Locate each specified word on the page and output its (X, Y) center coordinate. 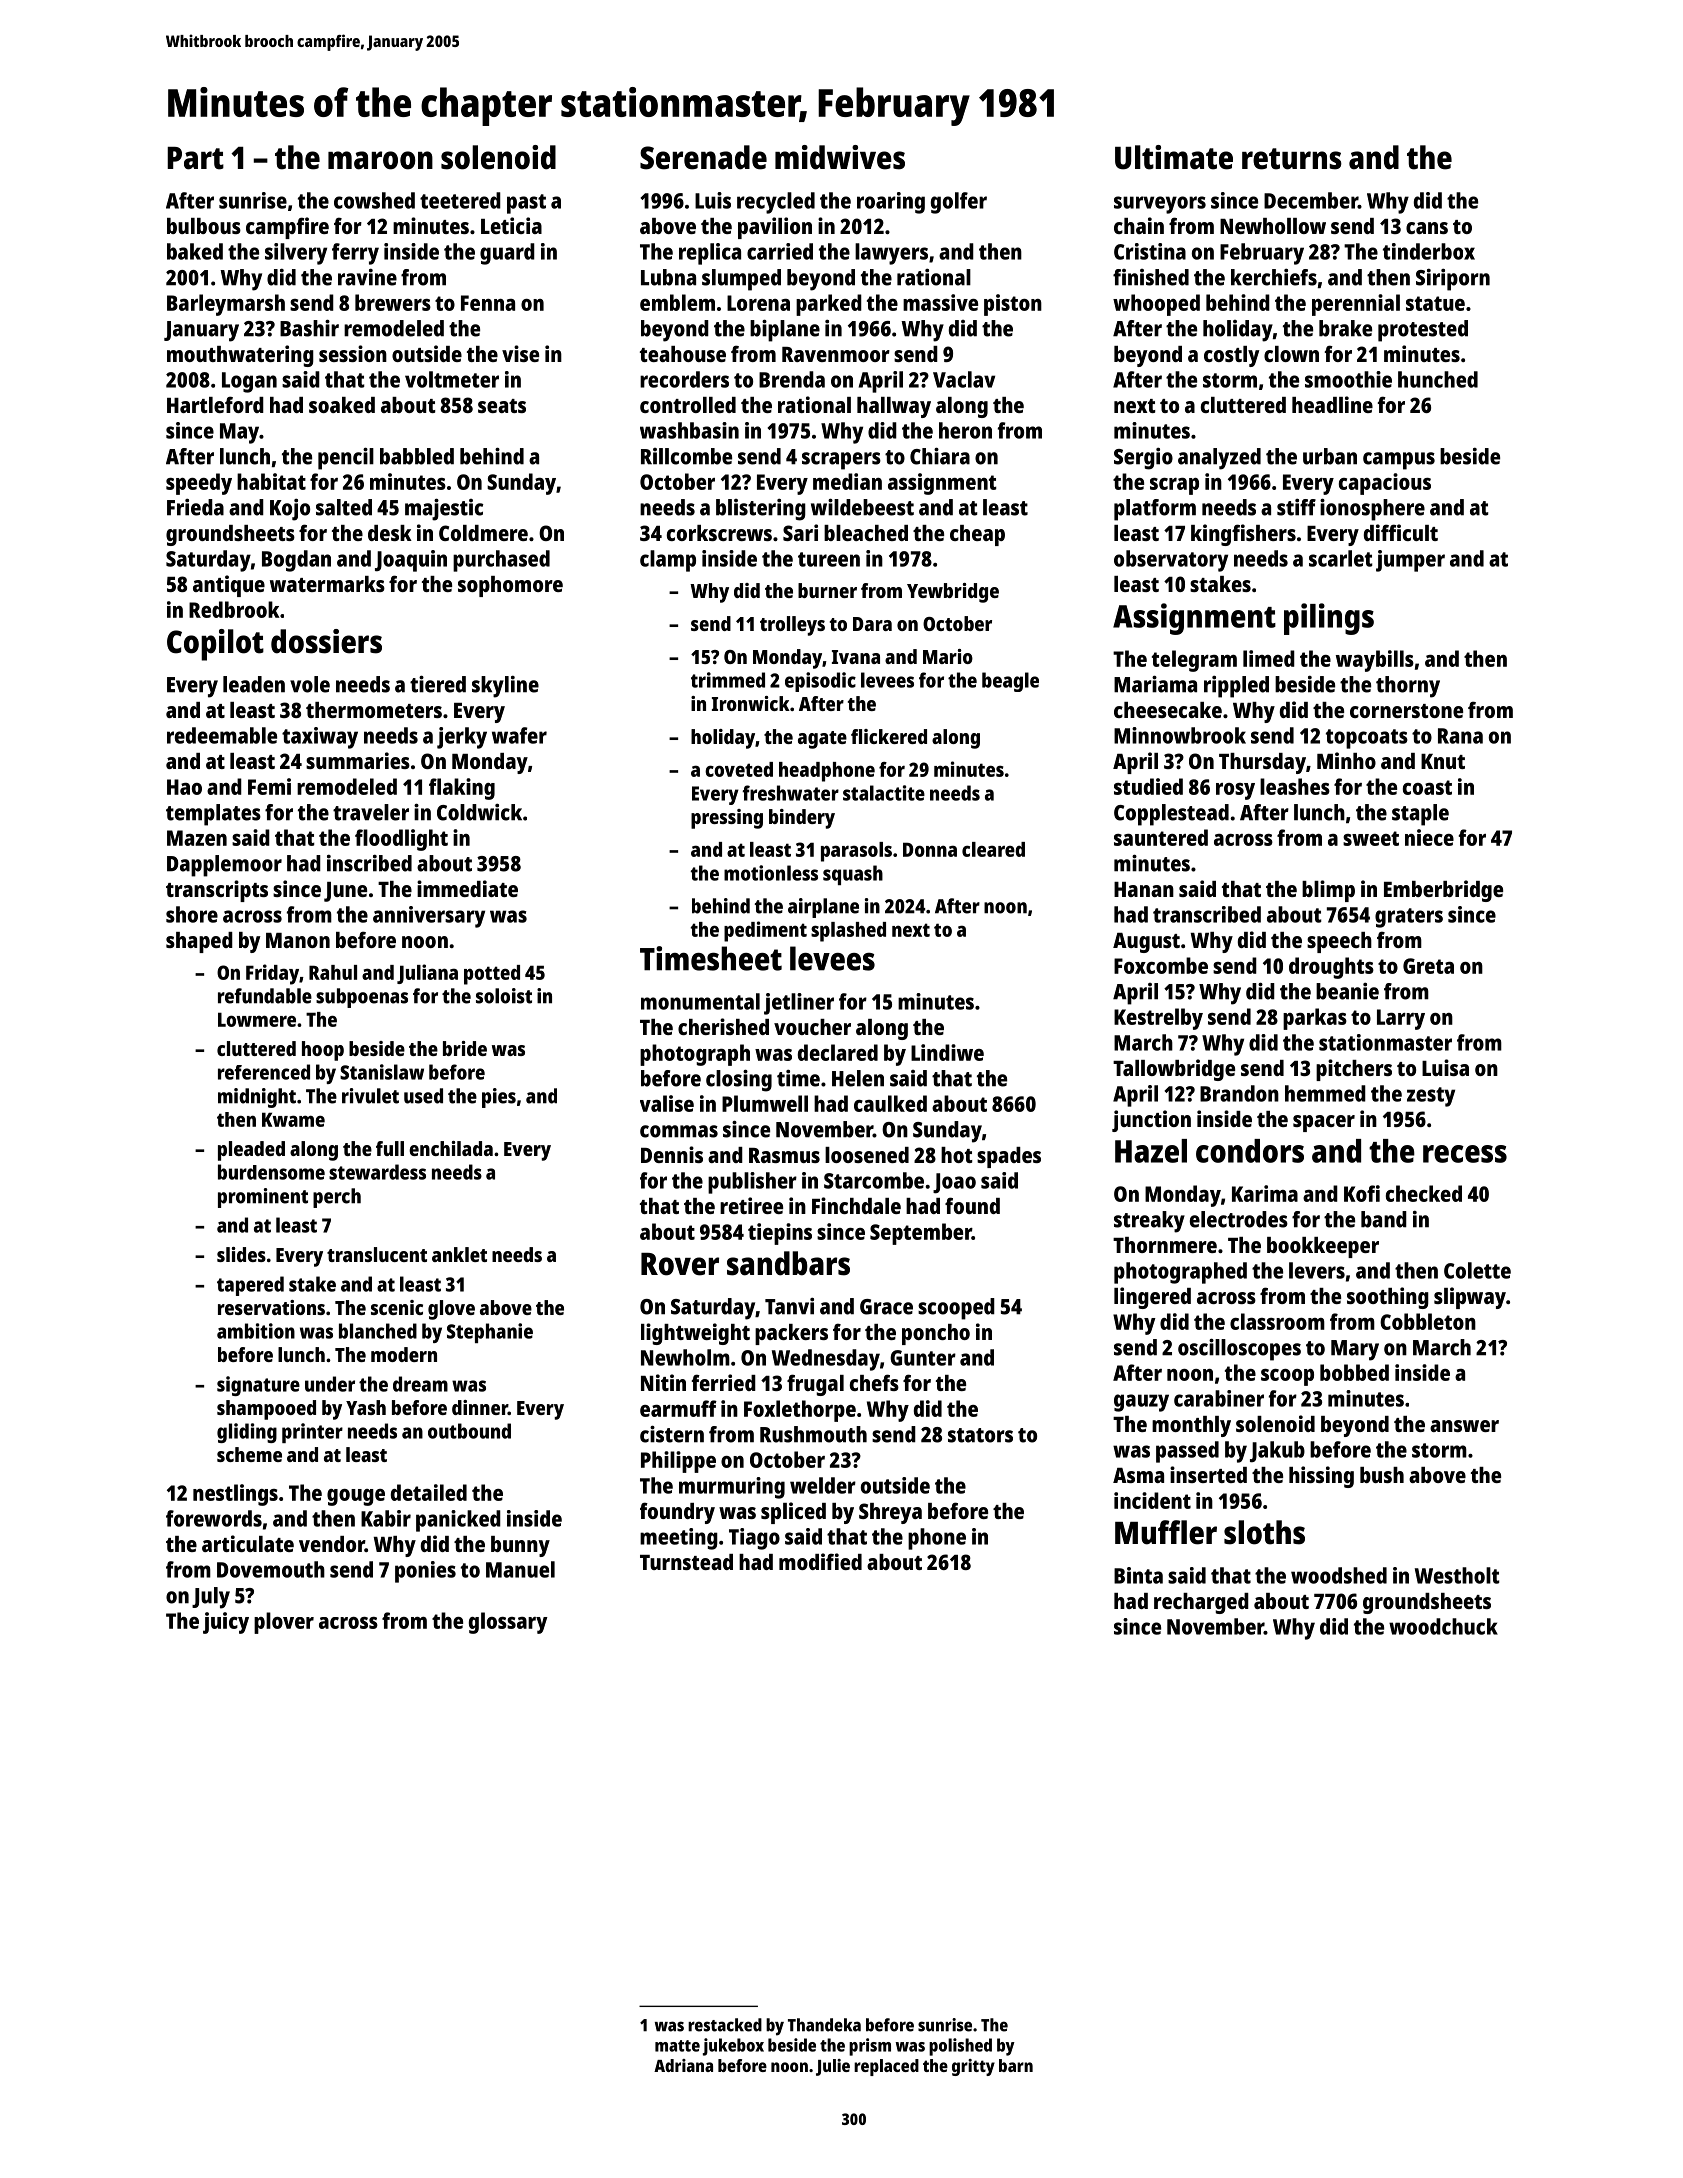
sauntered (1161, 837)
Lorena (758, 303)
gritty (973, 2067)
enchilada (451, 1148)
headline (1332, 404)
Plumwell (765, 1103)
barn (1016, 2065)
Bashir (309, 328)
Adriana (683, 2065)
